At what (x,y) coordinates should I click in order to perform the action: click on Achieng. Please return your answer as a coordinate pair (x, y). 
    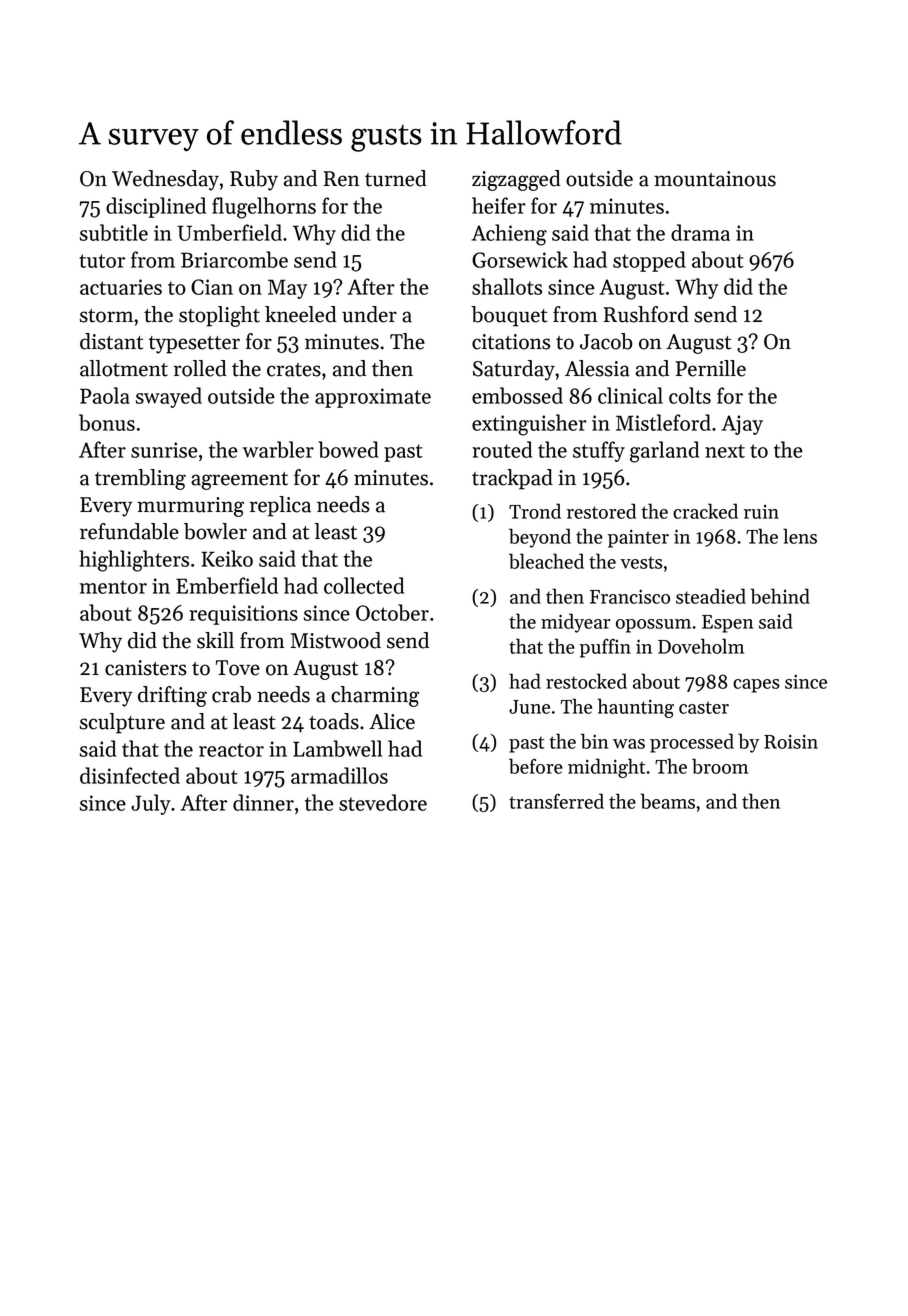
    Looking at the image, I should click on (509, 235).
